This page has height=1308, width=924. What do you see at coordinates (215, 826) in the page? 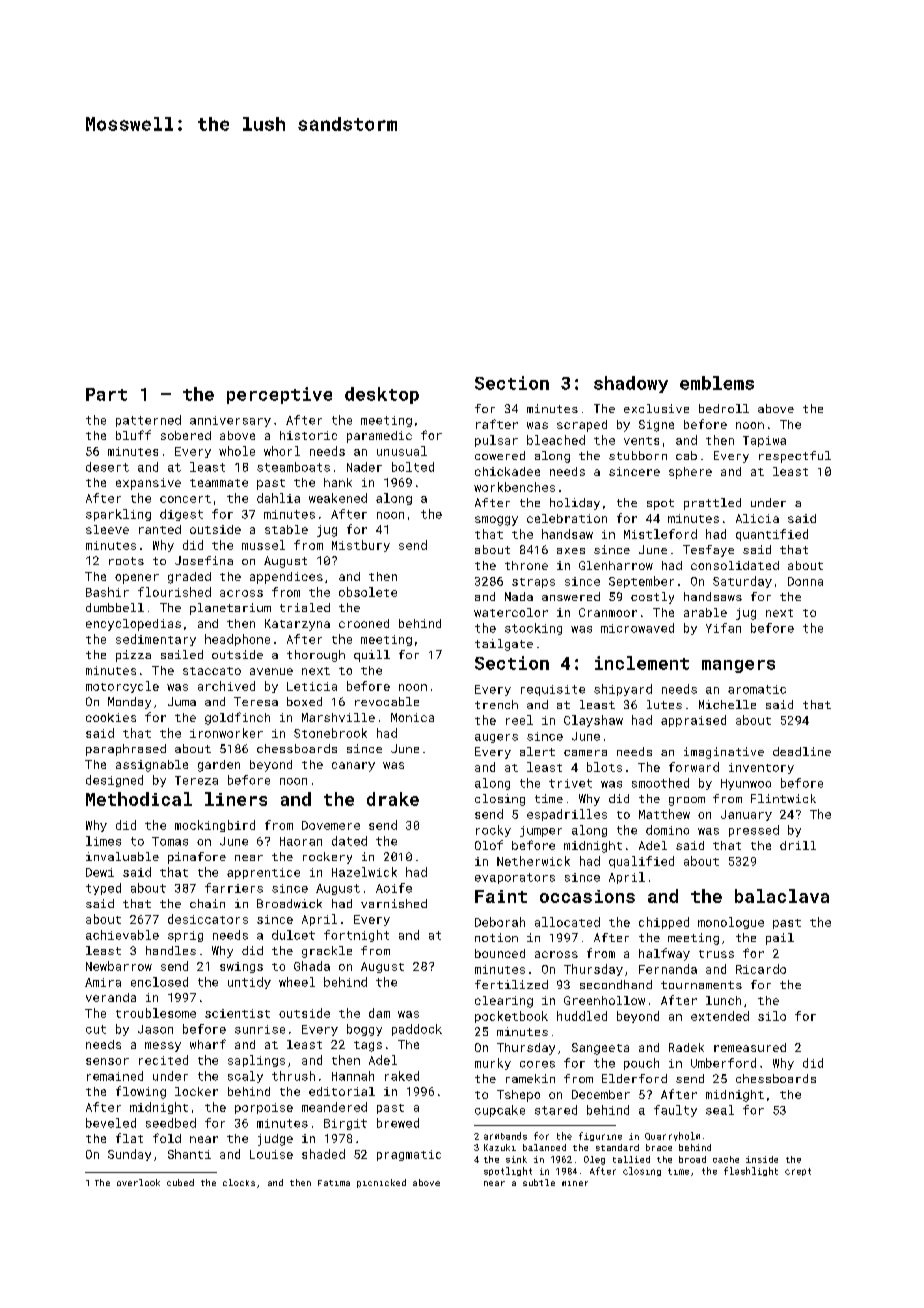
I see `mockingbird` at bounding box center [215, 826].
